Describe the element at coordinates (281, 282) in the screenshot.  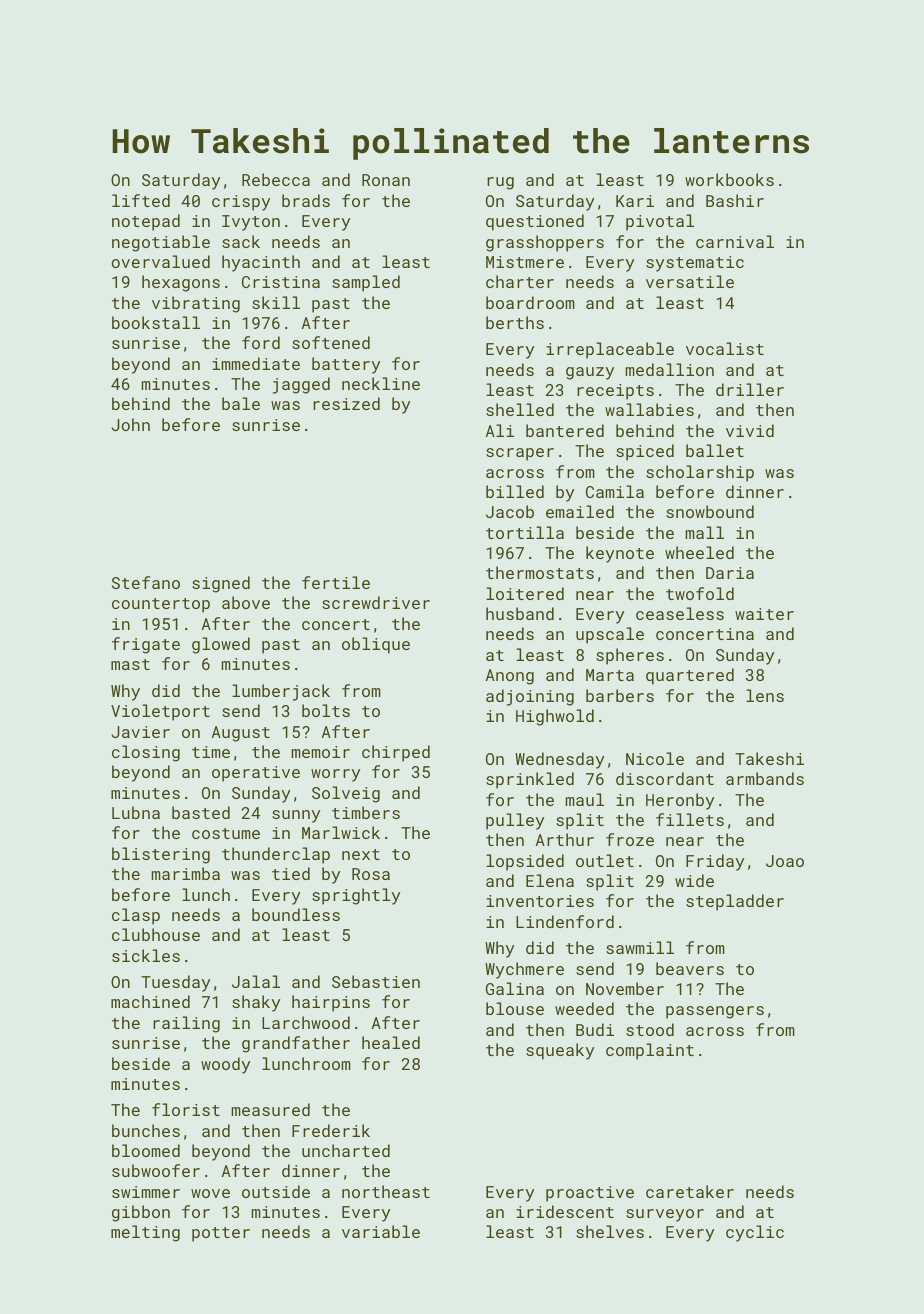
I see `Cristina` at that location.
